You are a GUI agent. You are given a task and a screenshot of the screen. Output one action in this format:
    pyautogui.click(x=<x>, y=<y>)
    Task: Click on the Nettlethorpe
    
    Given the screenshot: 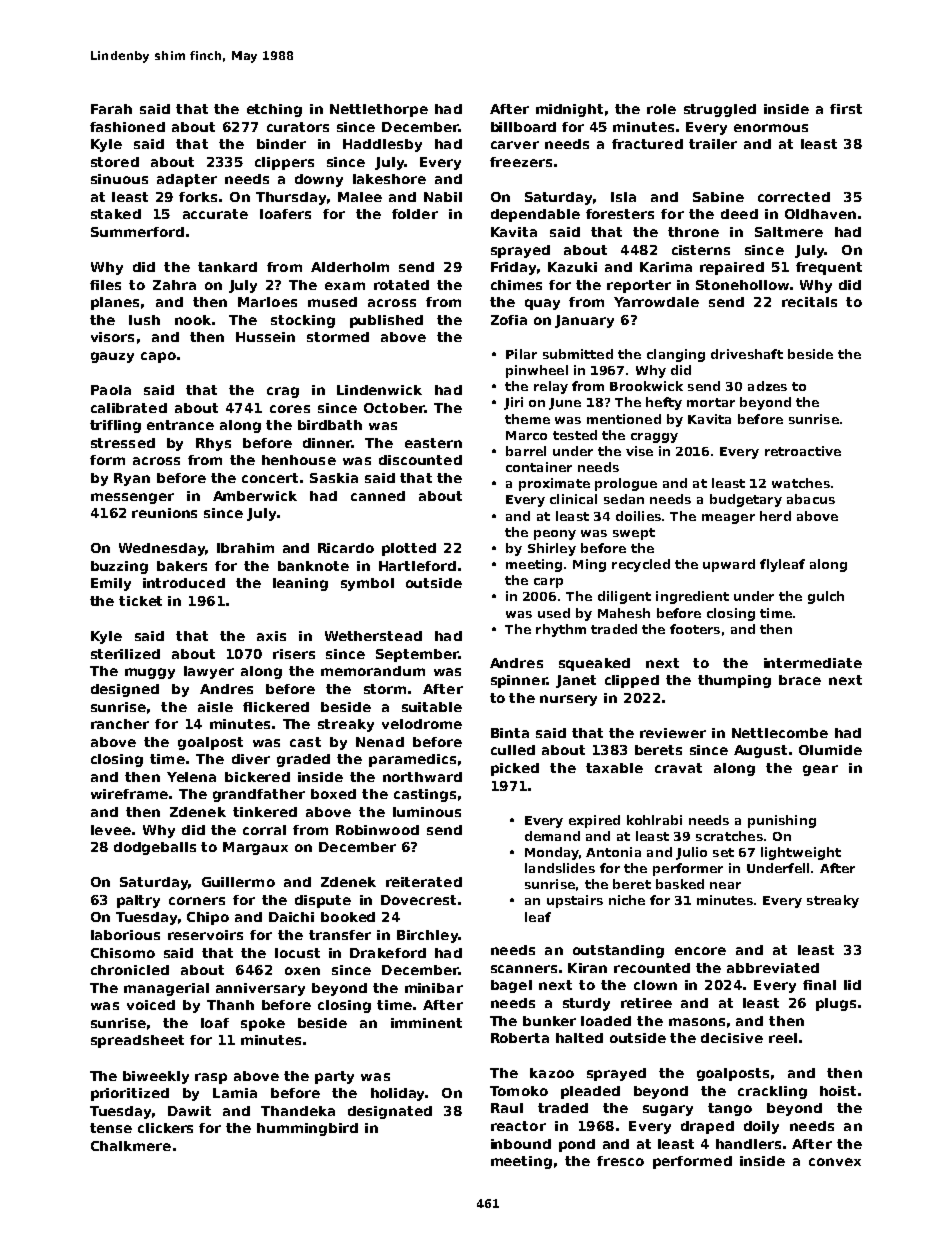 What is the action you would take?
    pyautogui.click(x=379, y=110)
